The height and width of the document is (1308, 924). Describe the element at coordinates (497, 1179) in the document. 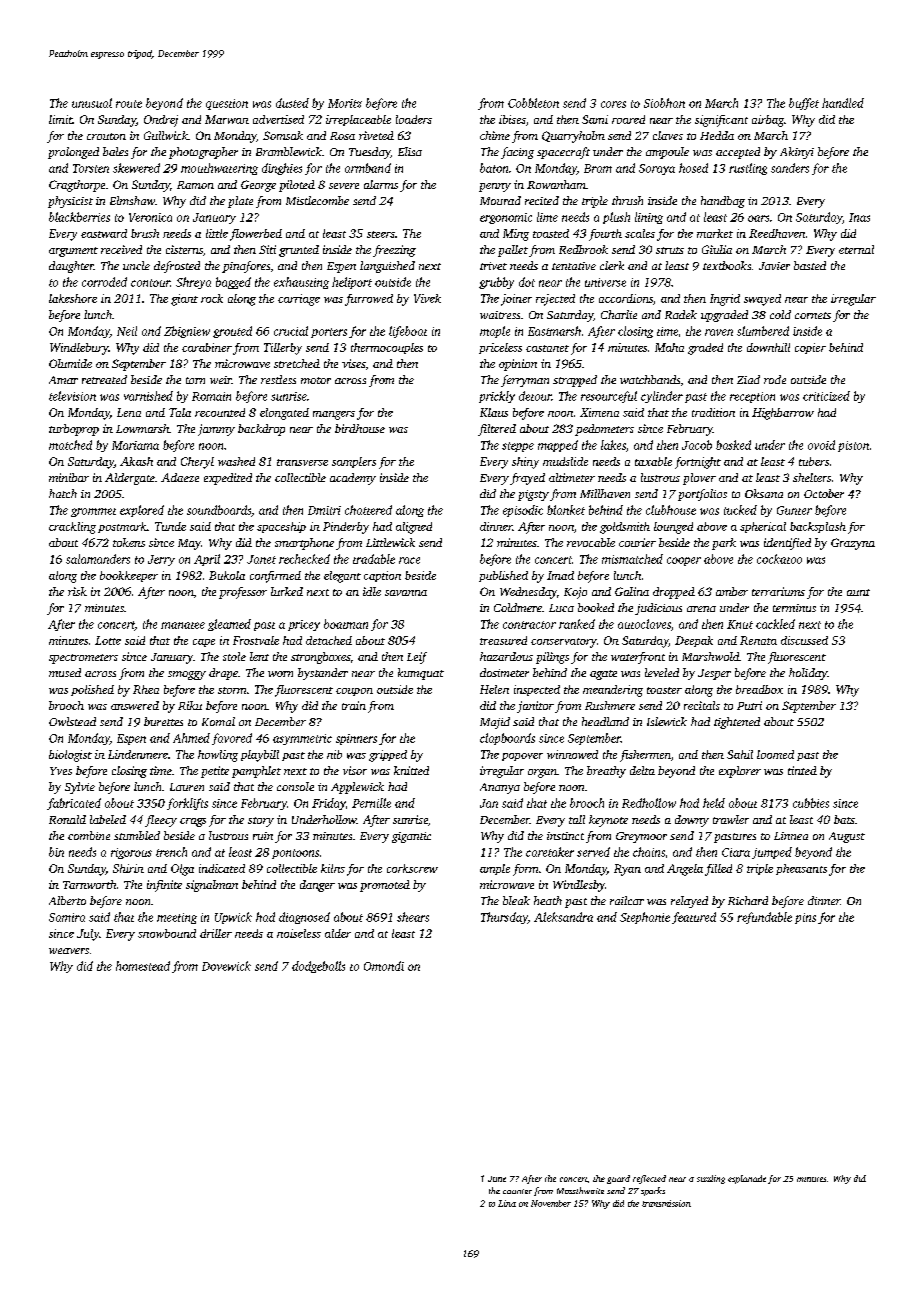

I see `June` at that location.
